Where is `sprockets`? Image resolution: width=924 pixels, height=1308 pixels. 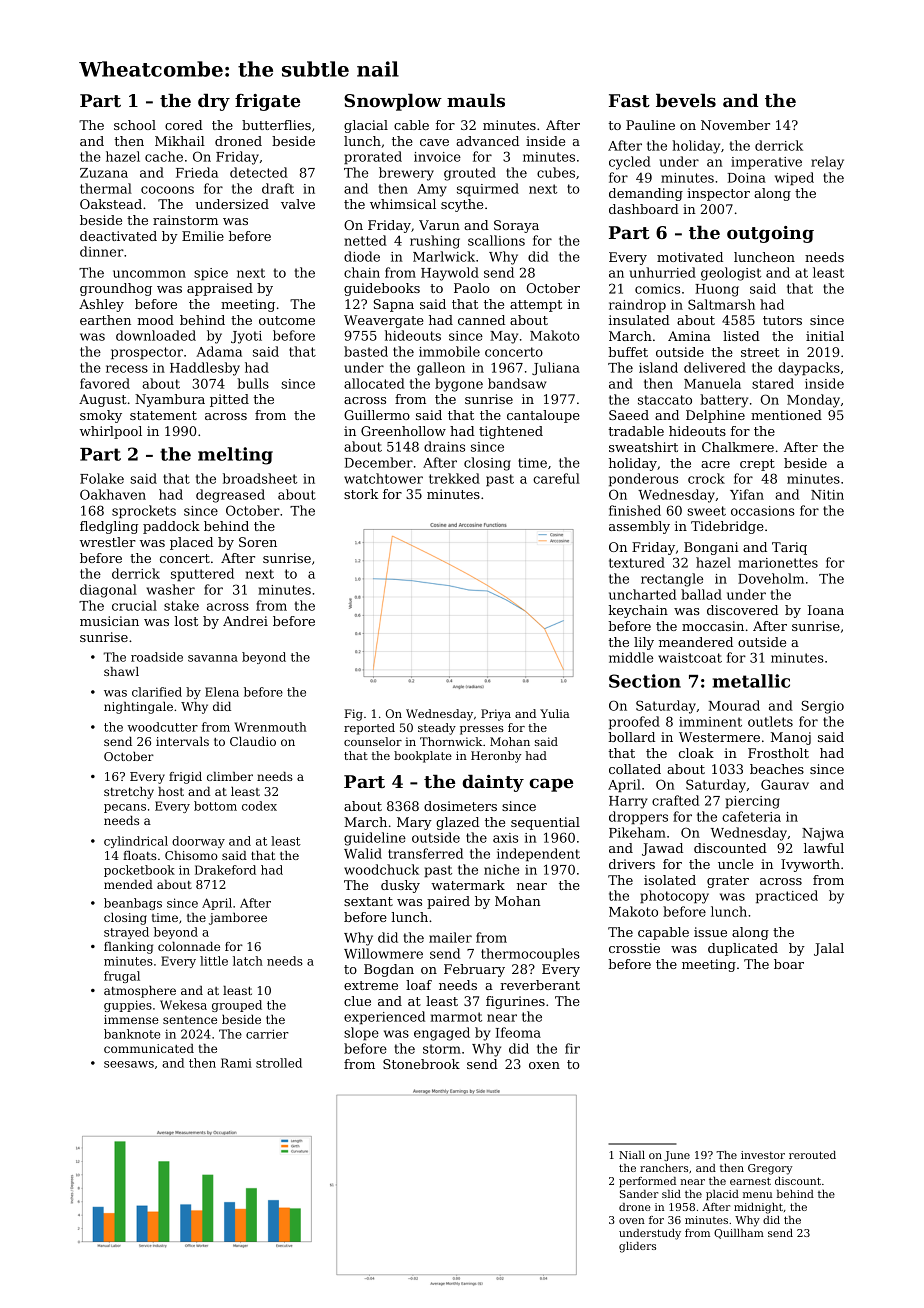 sprockets is located at coordinates (144, 511).
